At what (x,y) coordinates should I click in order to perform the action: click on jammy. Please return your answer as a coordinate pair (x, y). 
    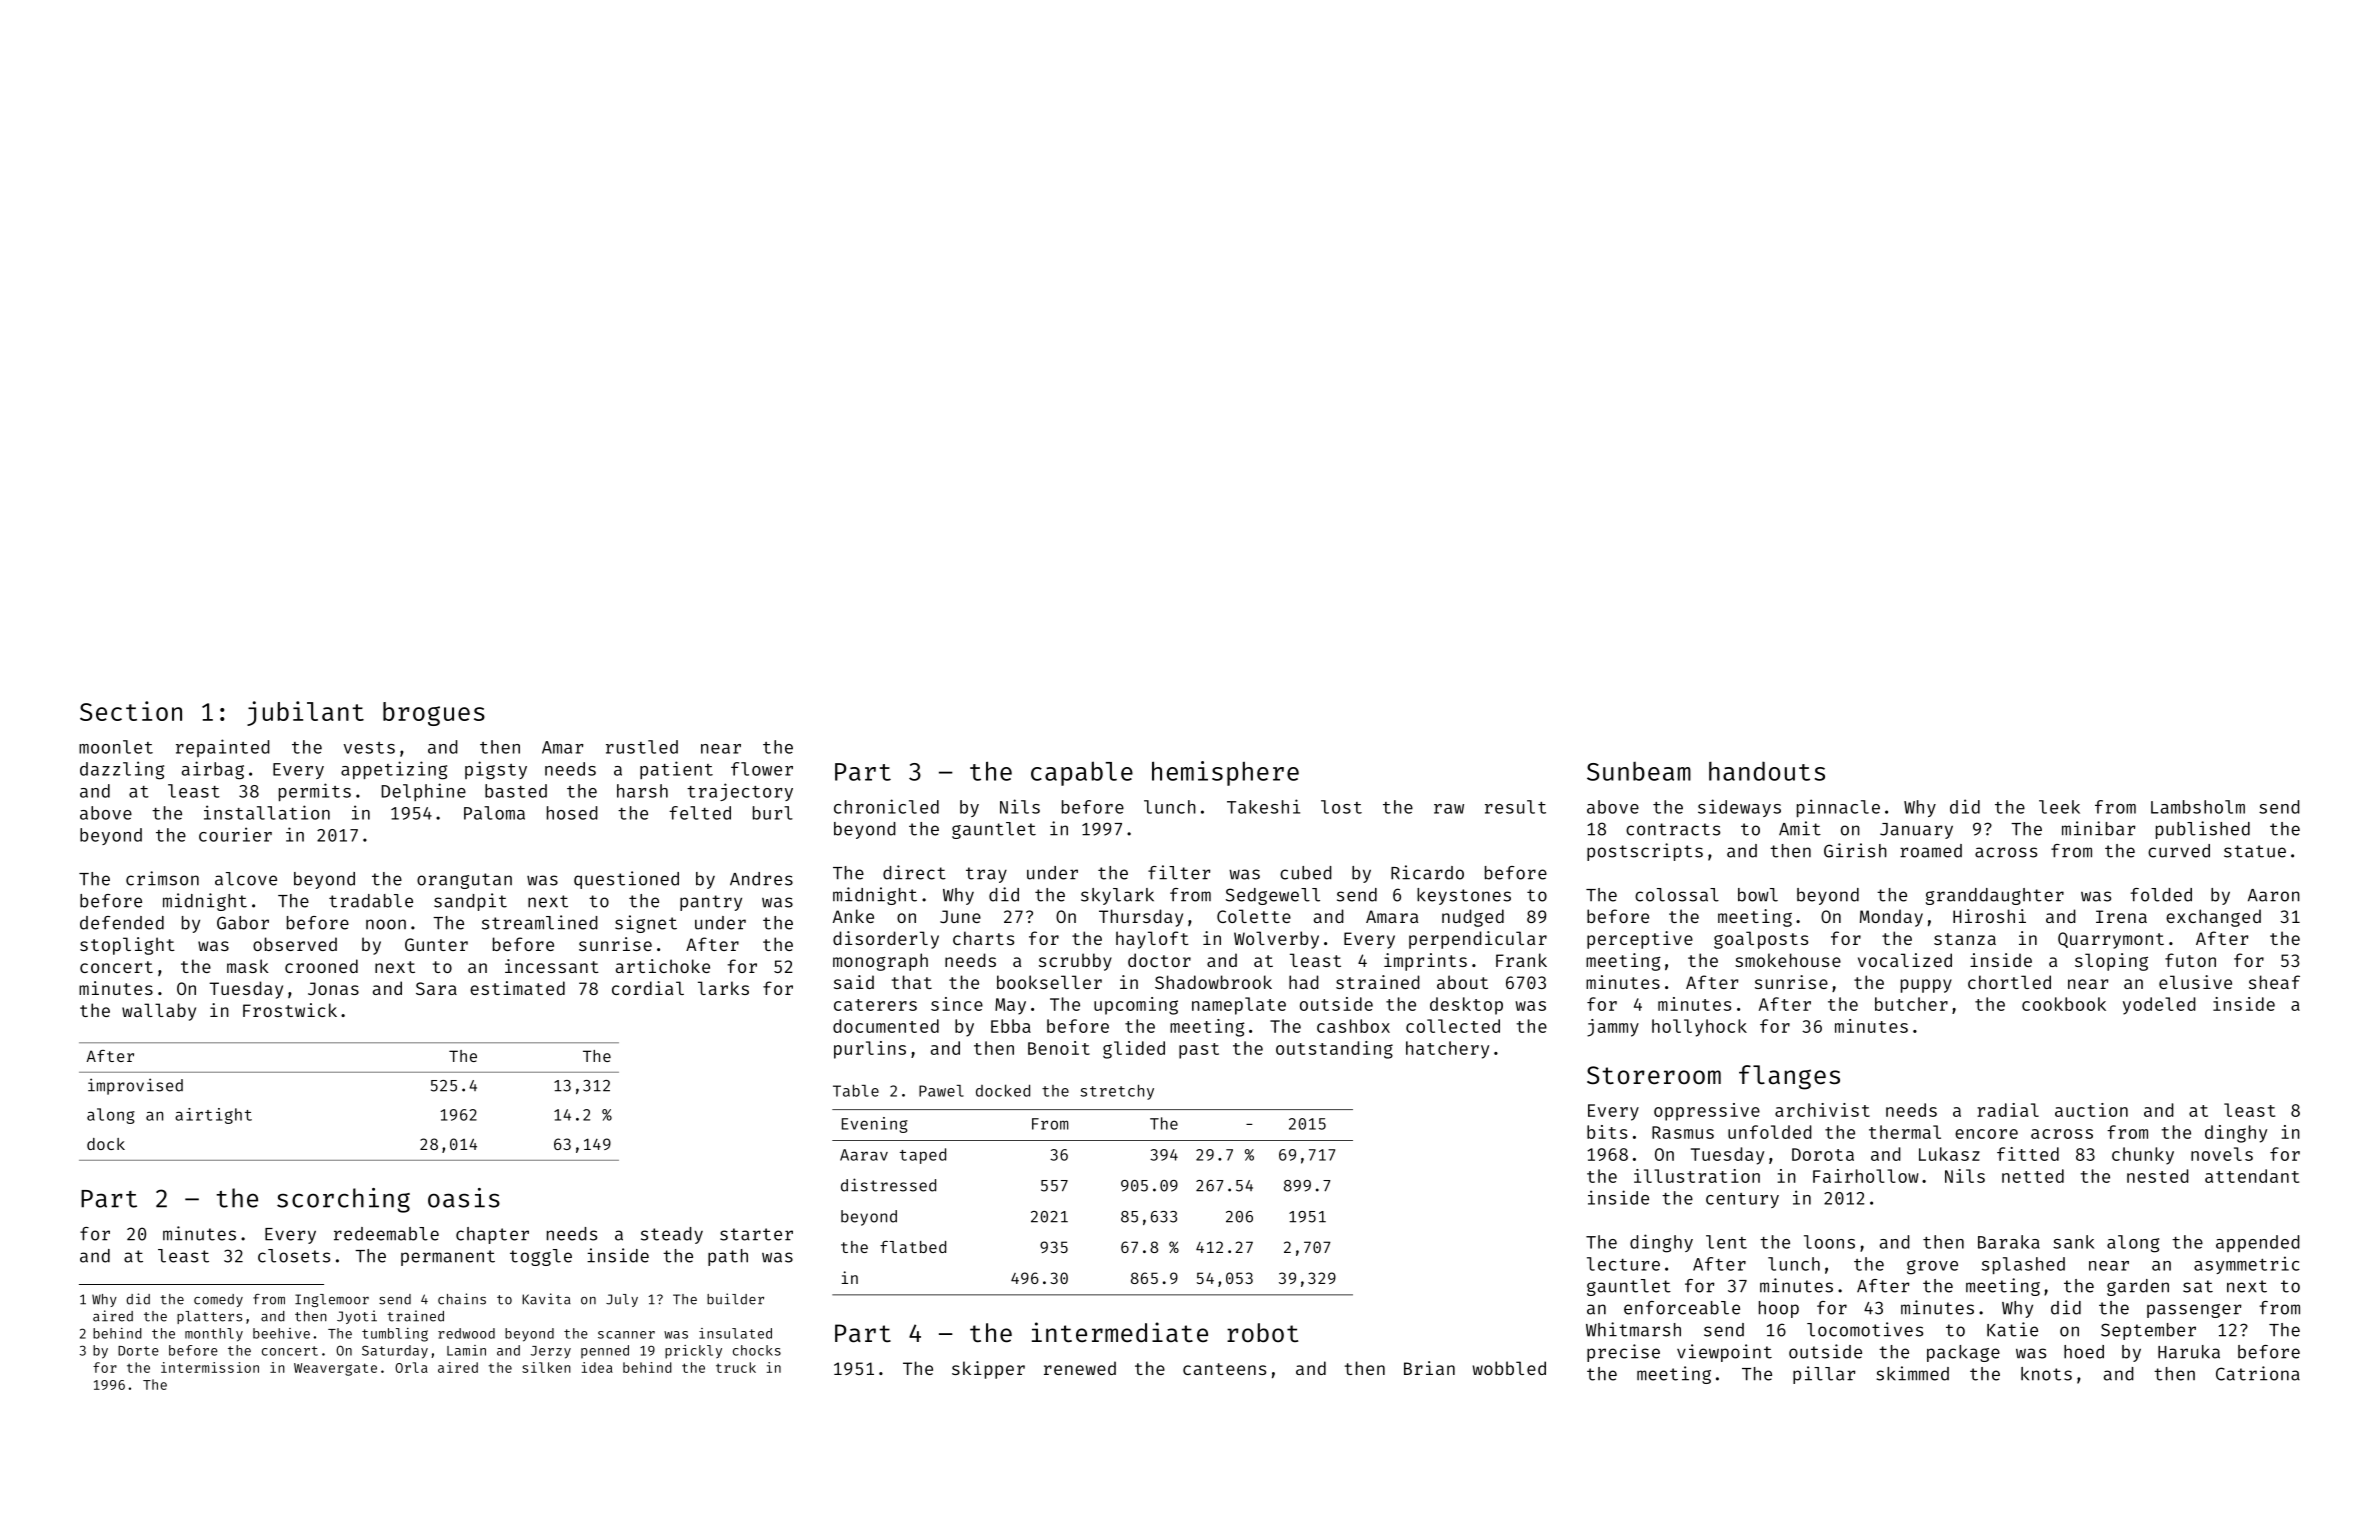
    Looking at the image, I should click on (1613, 1028).
